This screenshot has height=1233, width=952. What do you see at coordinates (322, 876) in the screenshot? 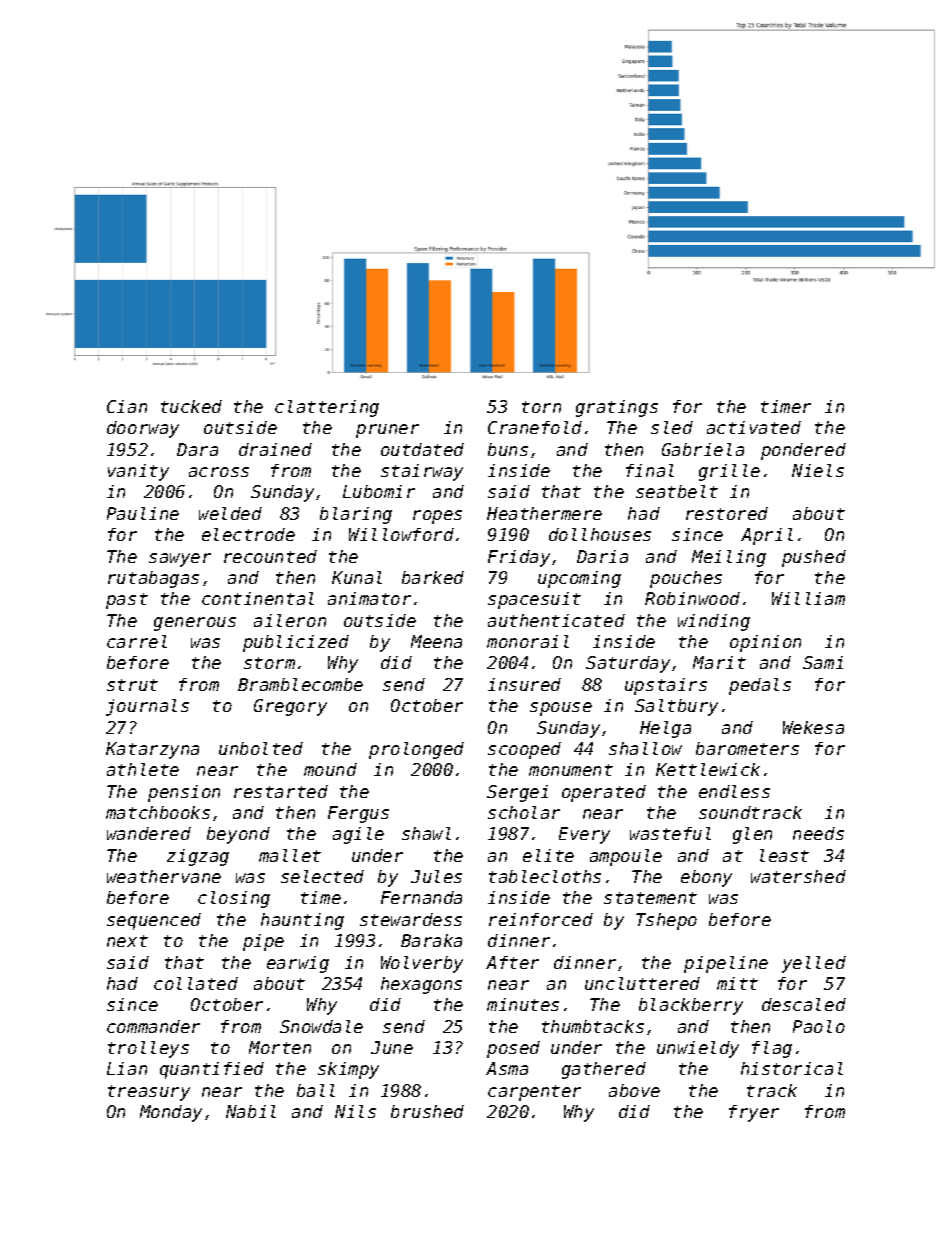
I see `selected` at bounding box center [322, 876].
